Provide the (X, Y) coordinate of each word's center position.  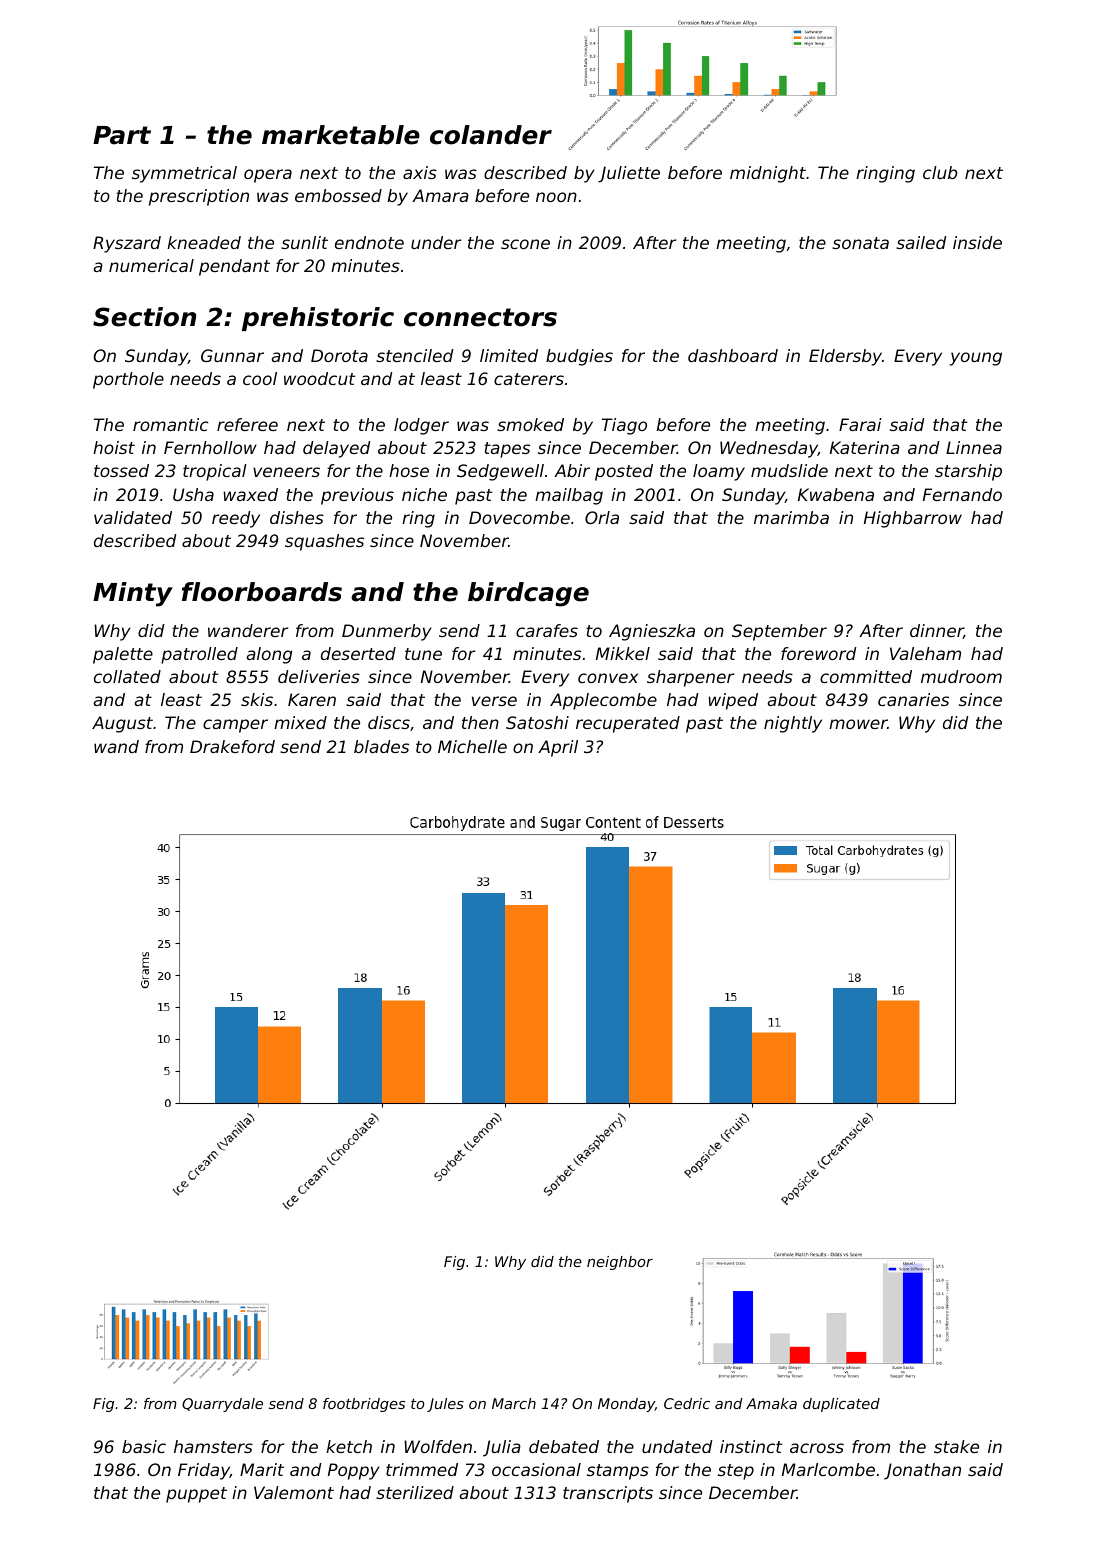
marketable (341, 135)
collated (127, 676)
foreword (819, 653)
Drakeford (232, 746)
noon (556, 197)
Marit (262, 1469)
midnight (768, 174)
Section (144, 317)
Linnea (974, 447)
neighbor (620, 1263)
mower (858, 724)
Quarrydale (222, 1405)
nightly (793, 724)
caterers (529, 379)
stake (956, 1446)
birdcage (528, 594)
